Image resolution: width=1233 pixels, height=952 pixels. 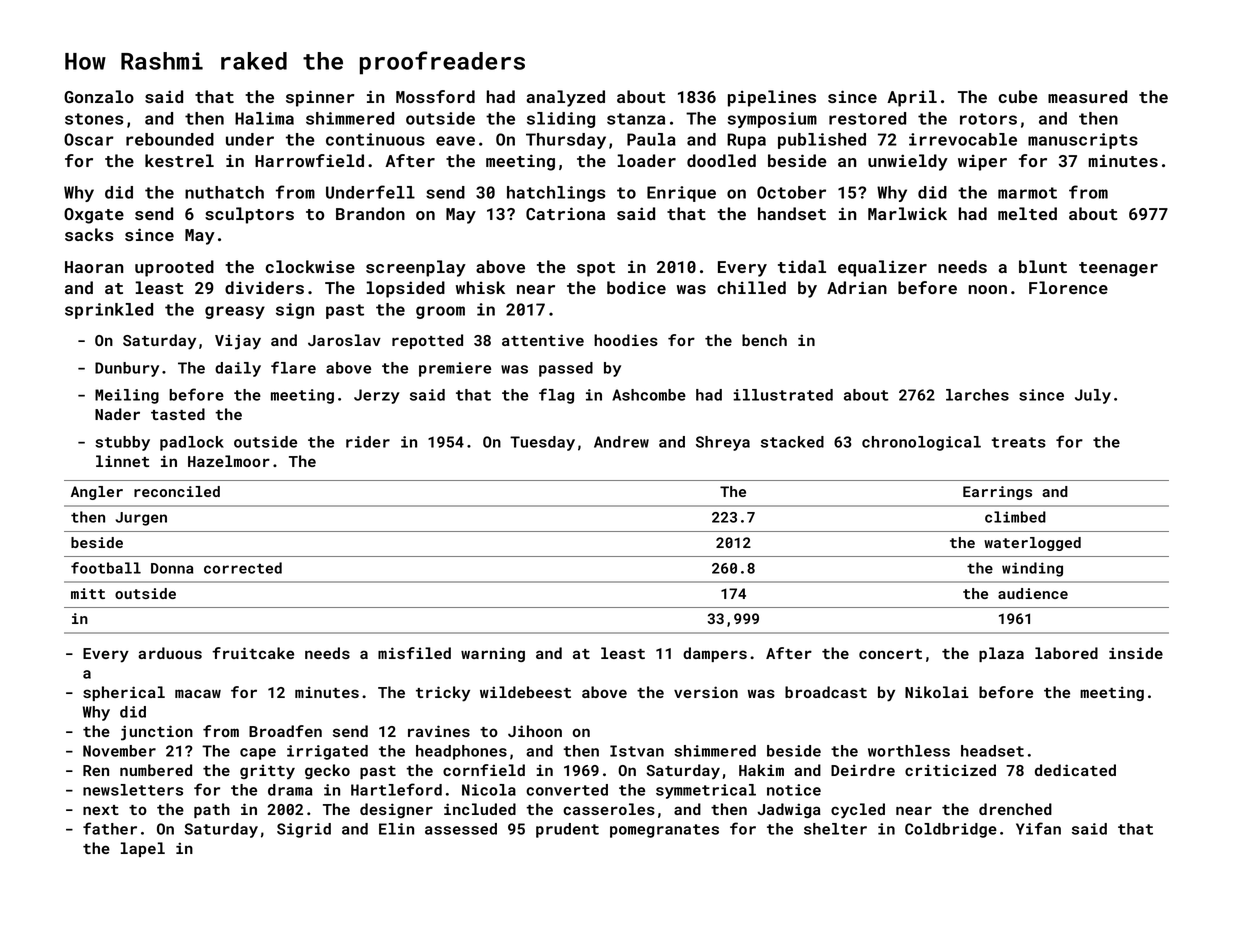 I want to click on October, so click(x=791, y=192).
